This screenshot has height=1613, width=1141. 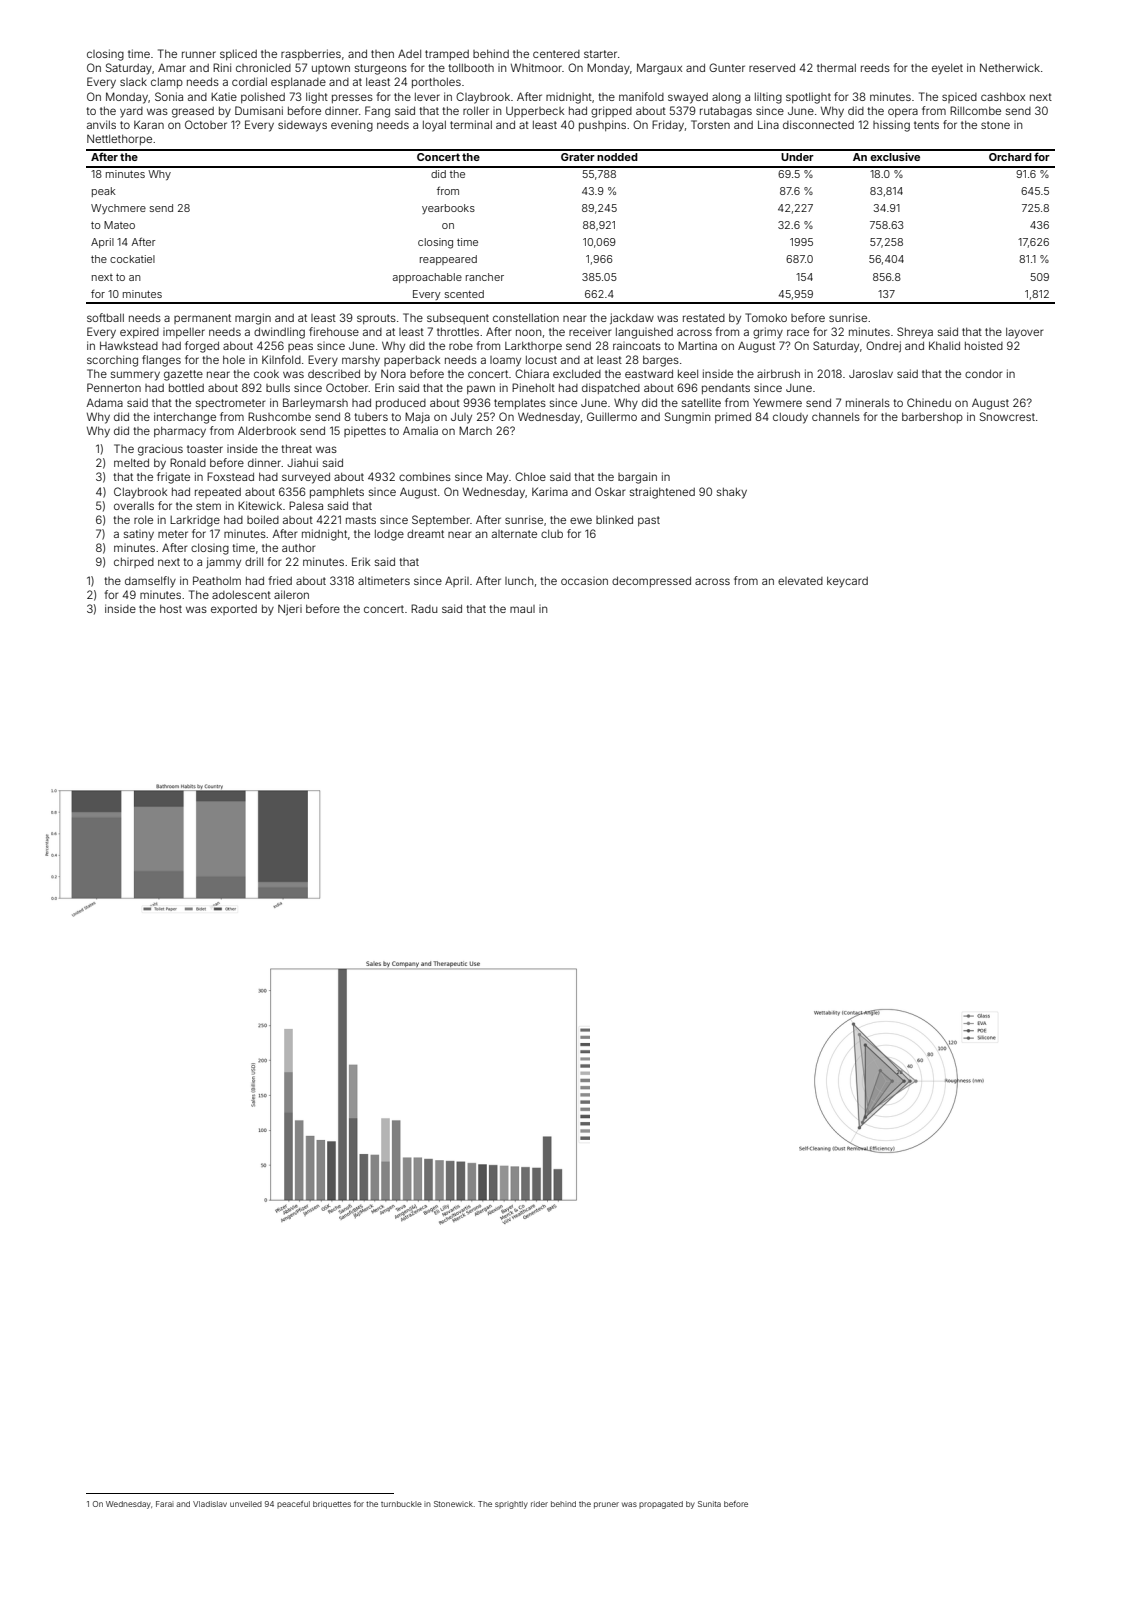 I want to click on elevated, so click(x=800, y=581).
